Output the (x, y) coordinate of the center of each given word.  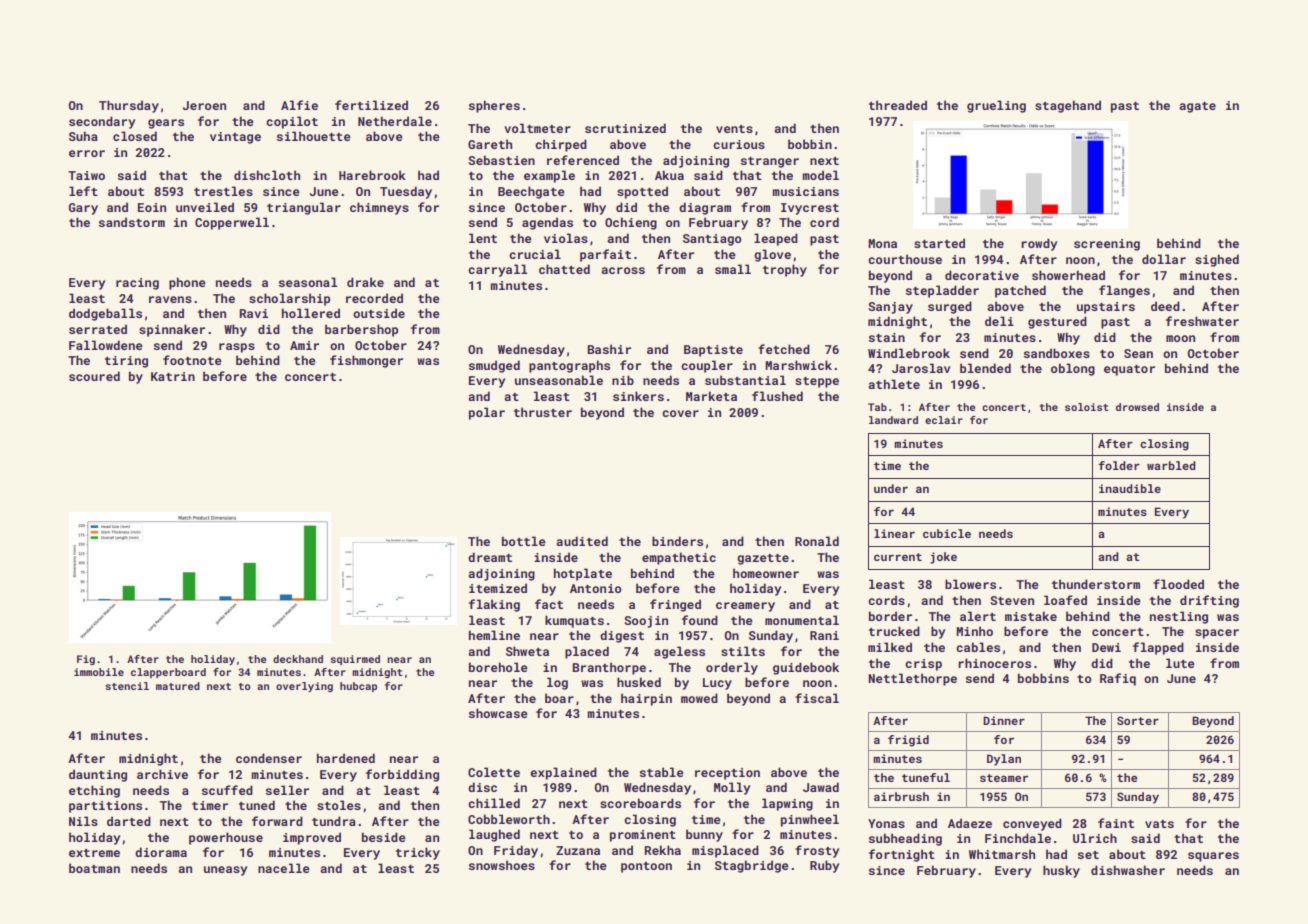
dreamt (490, 557)
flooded (1178, 584)
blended (985, 368)
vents (734, 129)
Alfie (299, 105)
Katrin (173, 376)
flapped (1158, 648)
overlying (304, 687)
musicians (806, 191)
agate (1197, 107)
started (939, 243)
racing (137, 284)
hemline (494, 635)
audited (582, 541)
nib (623, 380)
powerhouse (226, 838)
